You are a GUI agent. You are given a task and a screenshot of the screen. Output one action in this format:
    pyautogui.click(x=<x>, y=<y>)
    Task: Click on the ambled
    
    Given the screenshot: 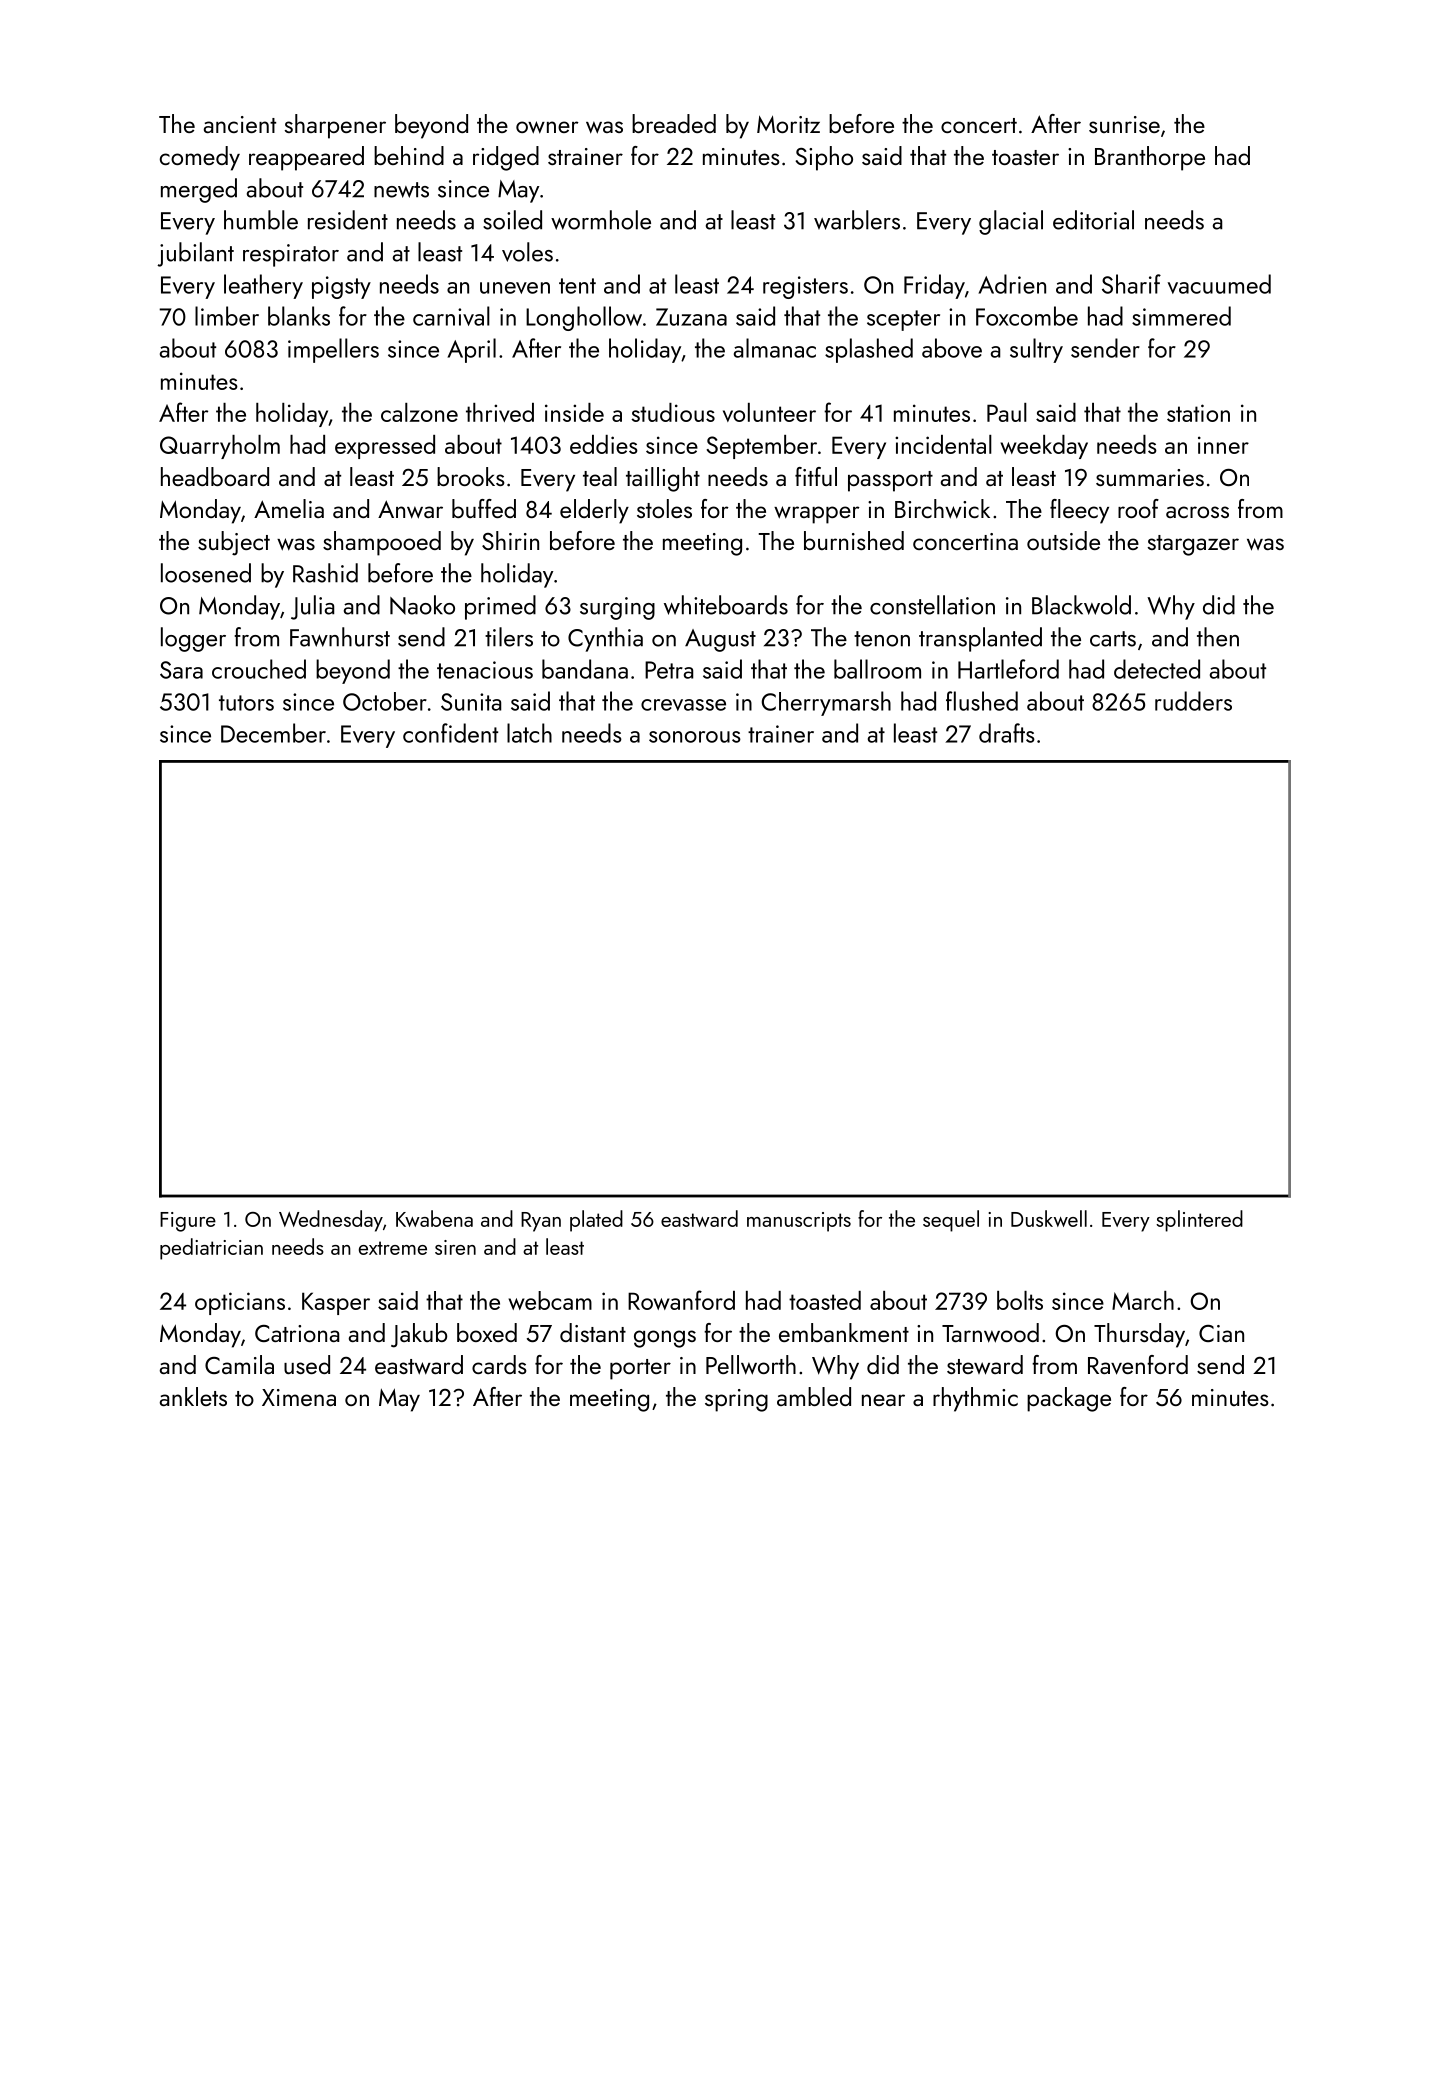 What is the action you would take?
    pyautogui.click(x=814, y=1396)
